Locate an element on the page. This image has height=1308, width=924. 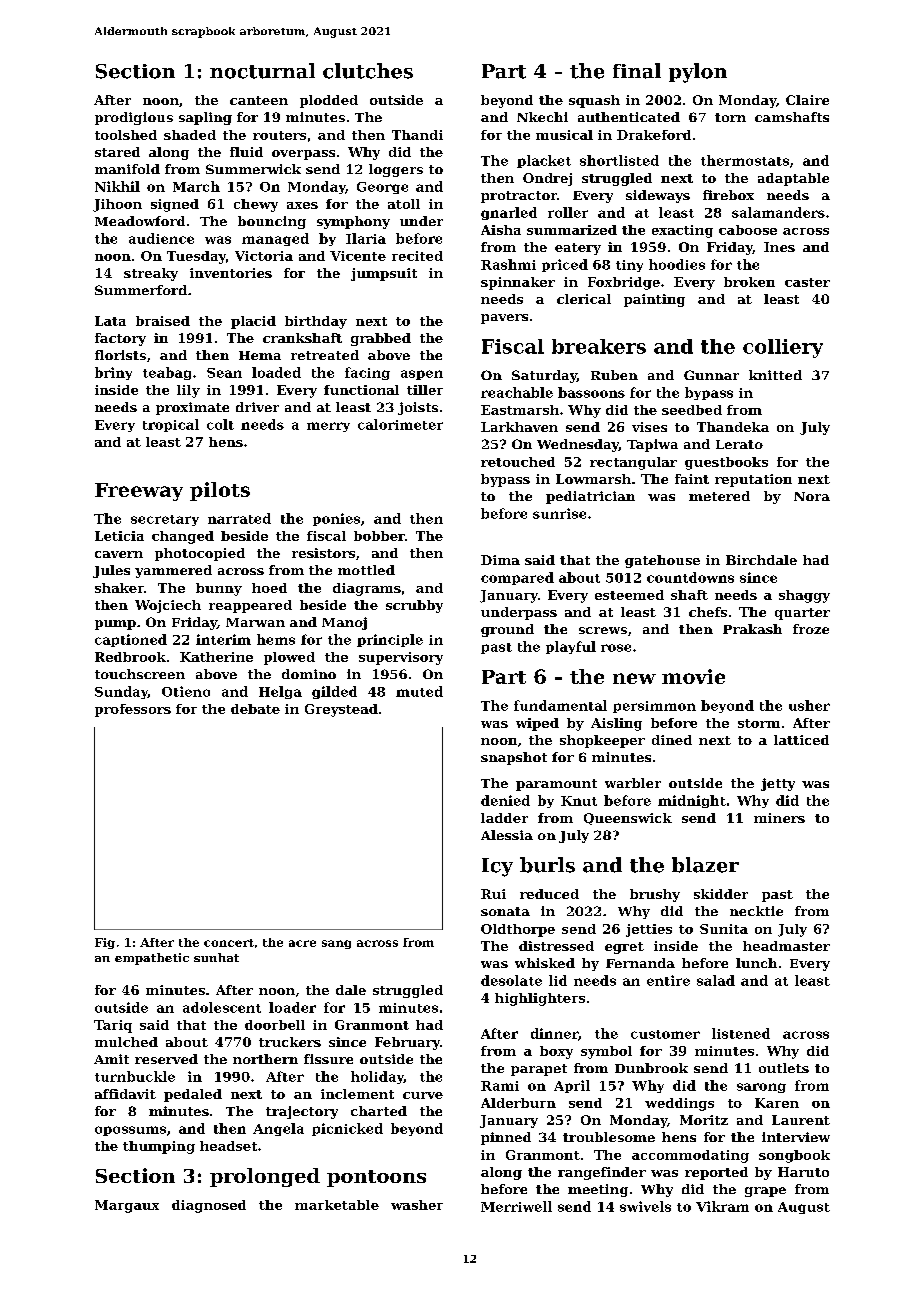
washer is located at coordinates (417, 1205).
